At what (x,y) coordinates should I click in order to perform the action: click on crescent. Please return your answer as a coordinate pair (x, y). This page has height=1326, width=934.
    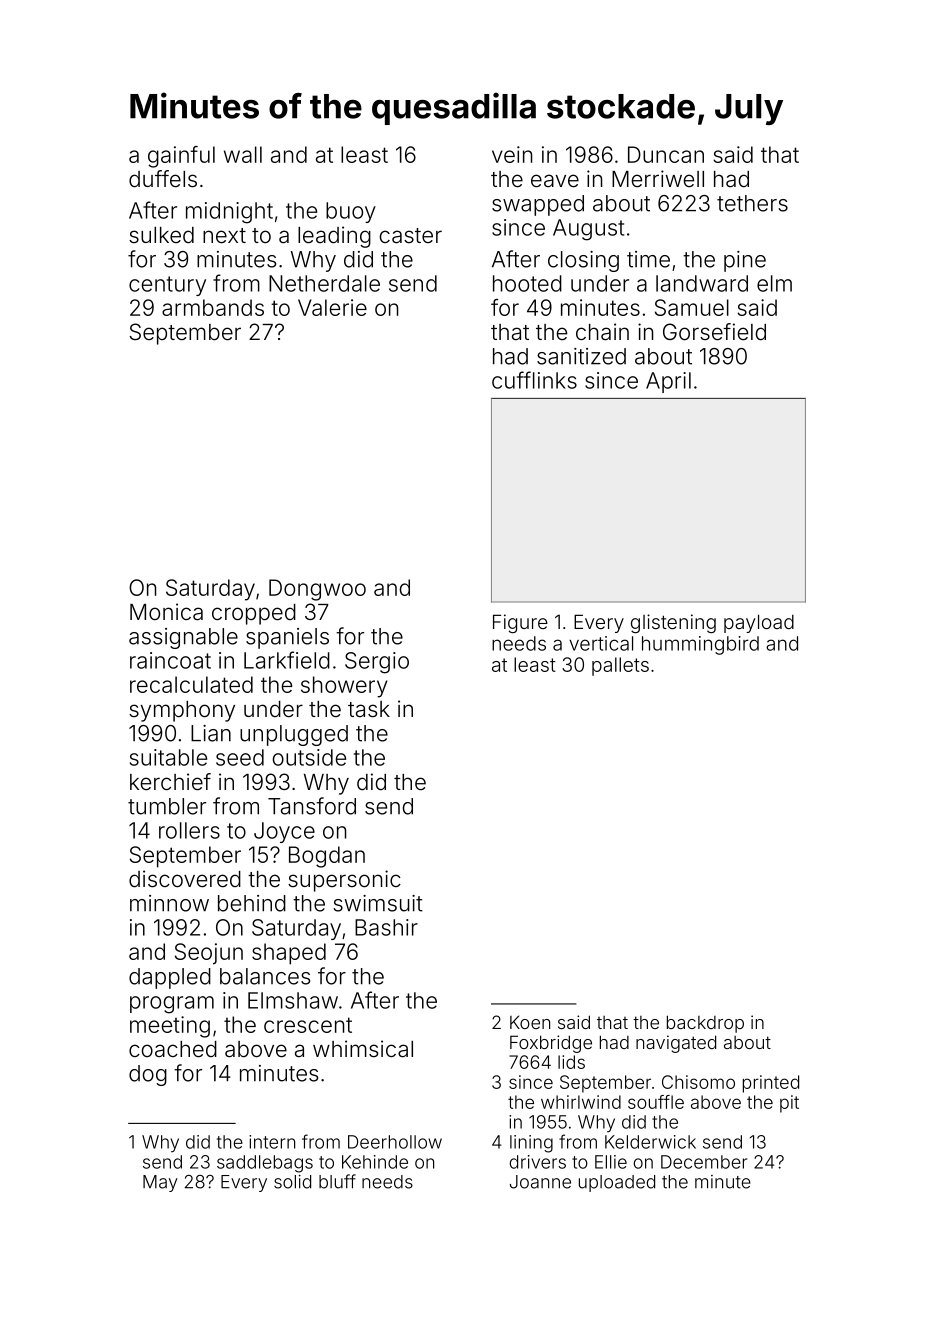
    Looking at the image, I should click on (308, 1025).
